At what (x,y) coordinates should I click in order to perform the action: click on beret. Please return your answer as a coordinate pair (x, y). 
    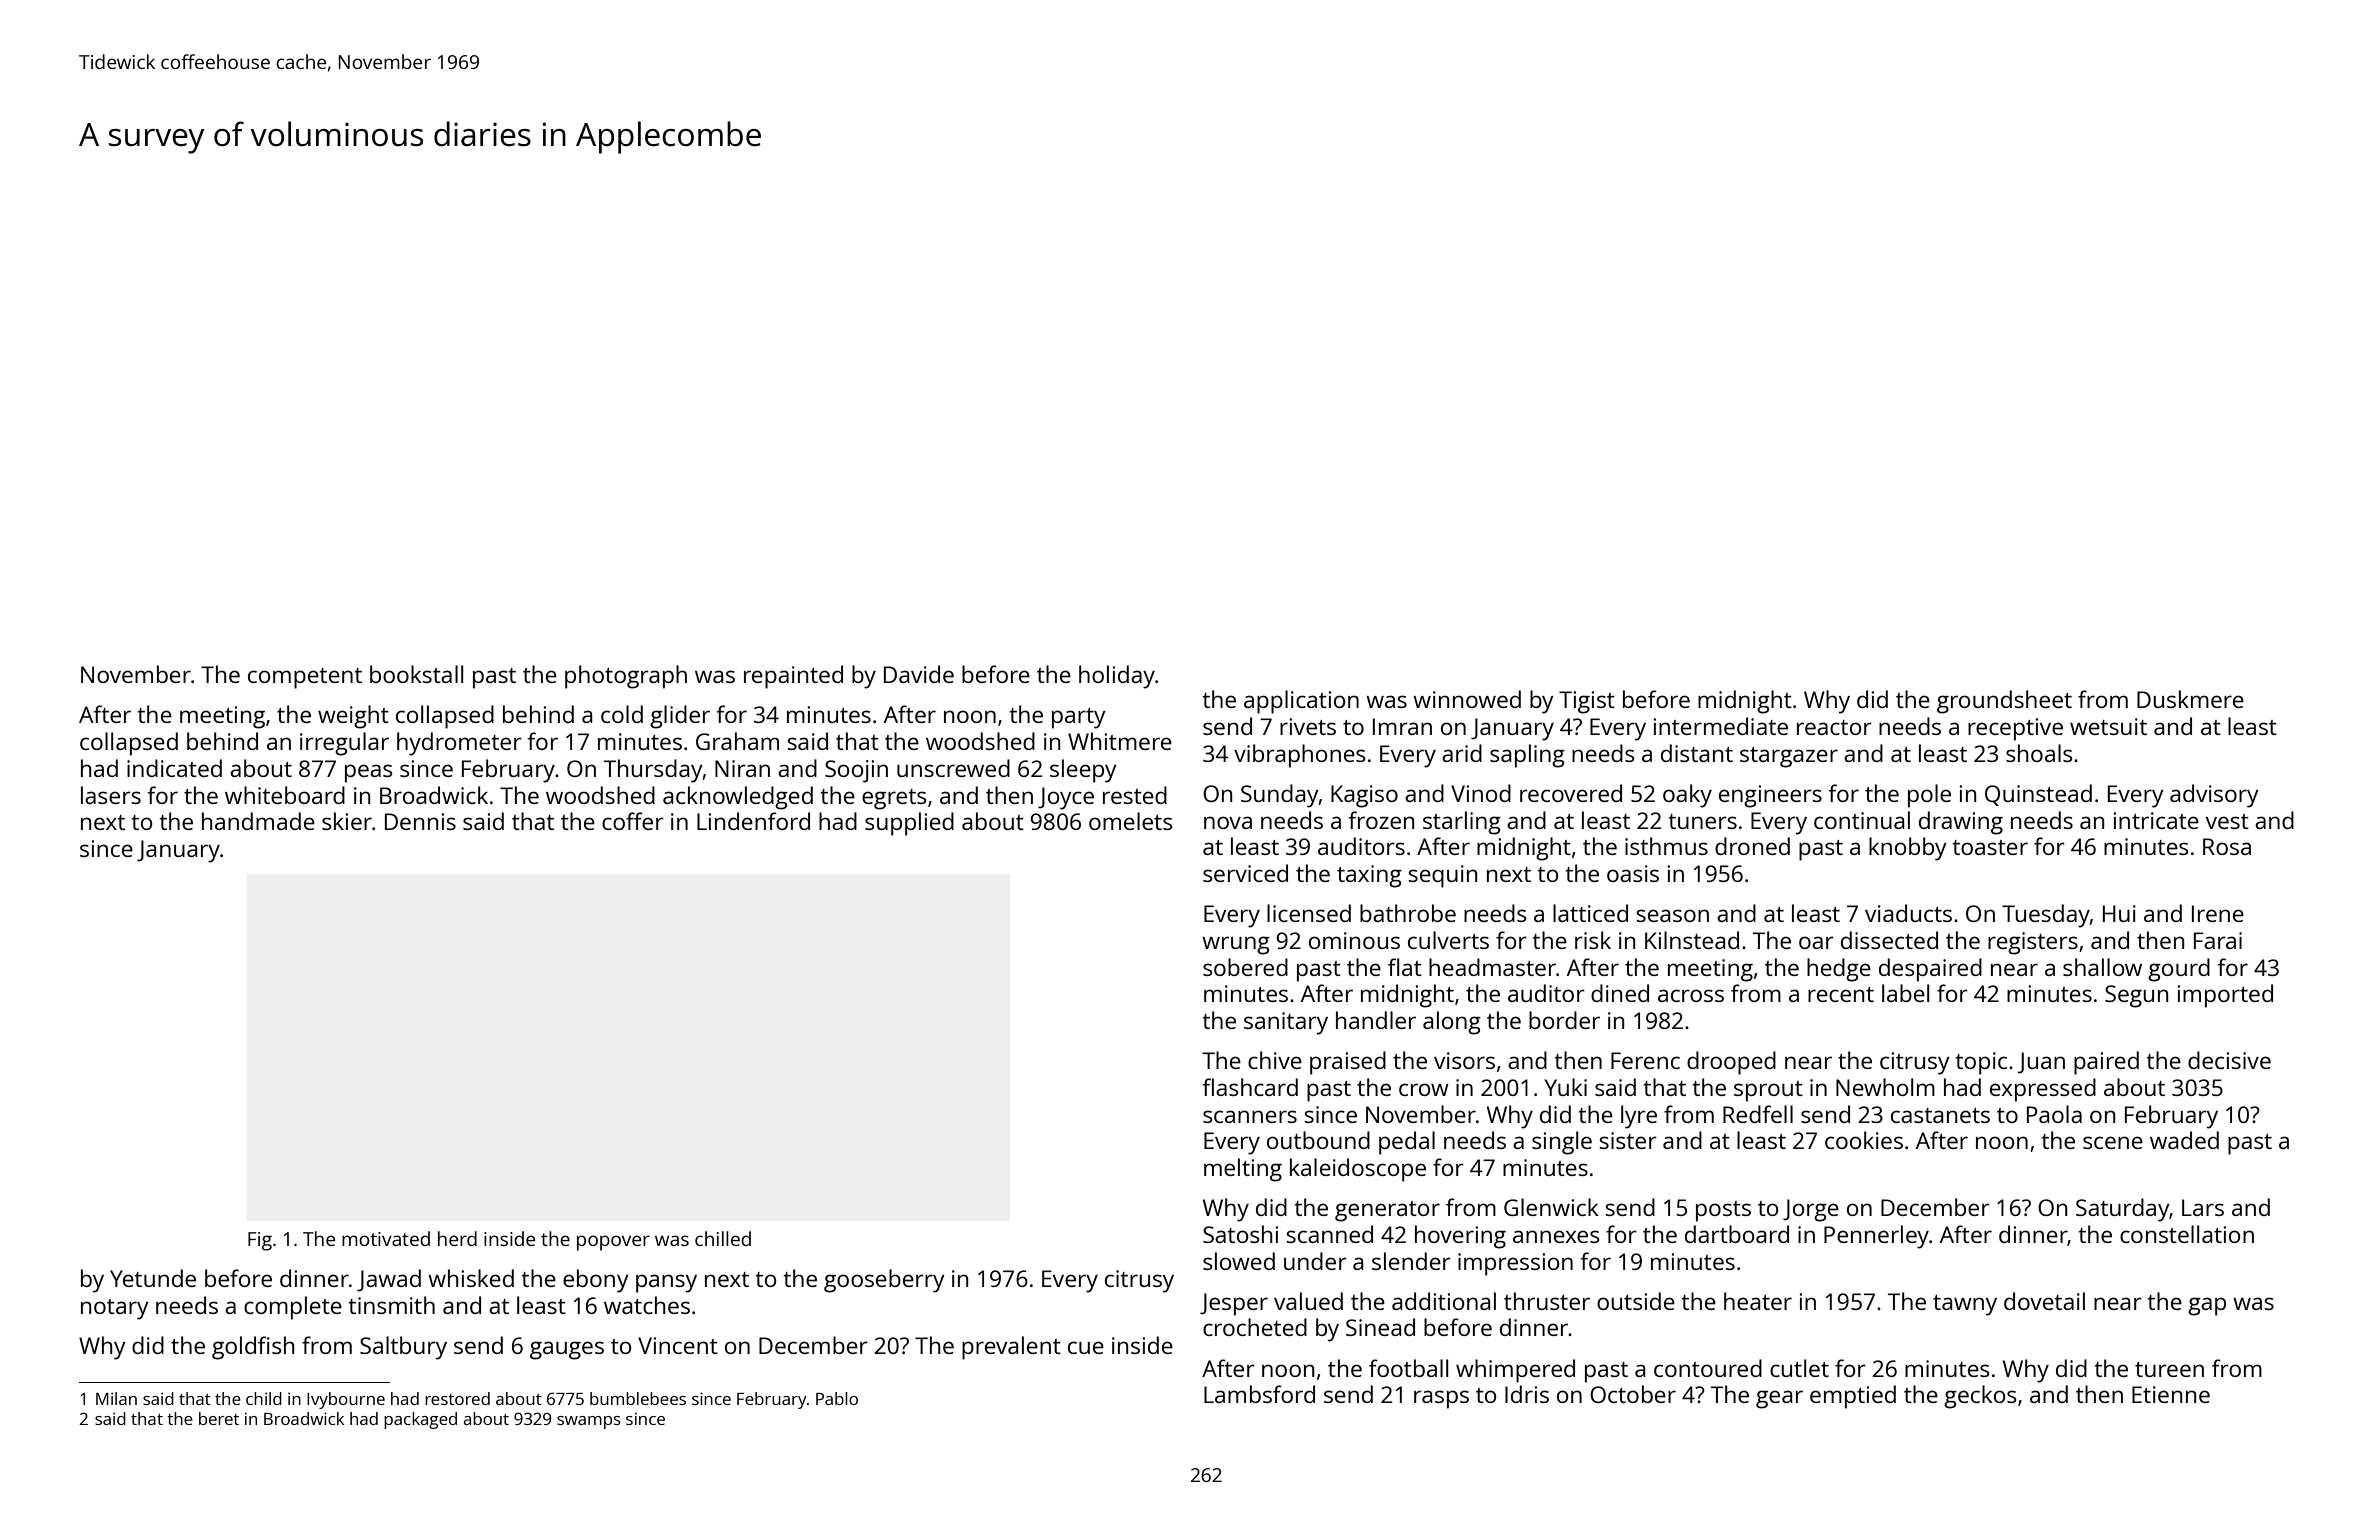
    Looking at the image, I should click on (219, 1418).
